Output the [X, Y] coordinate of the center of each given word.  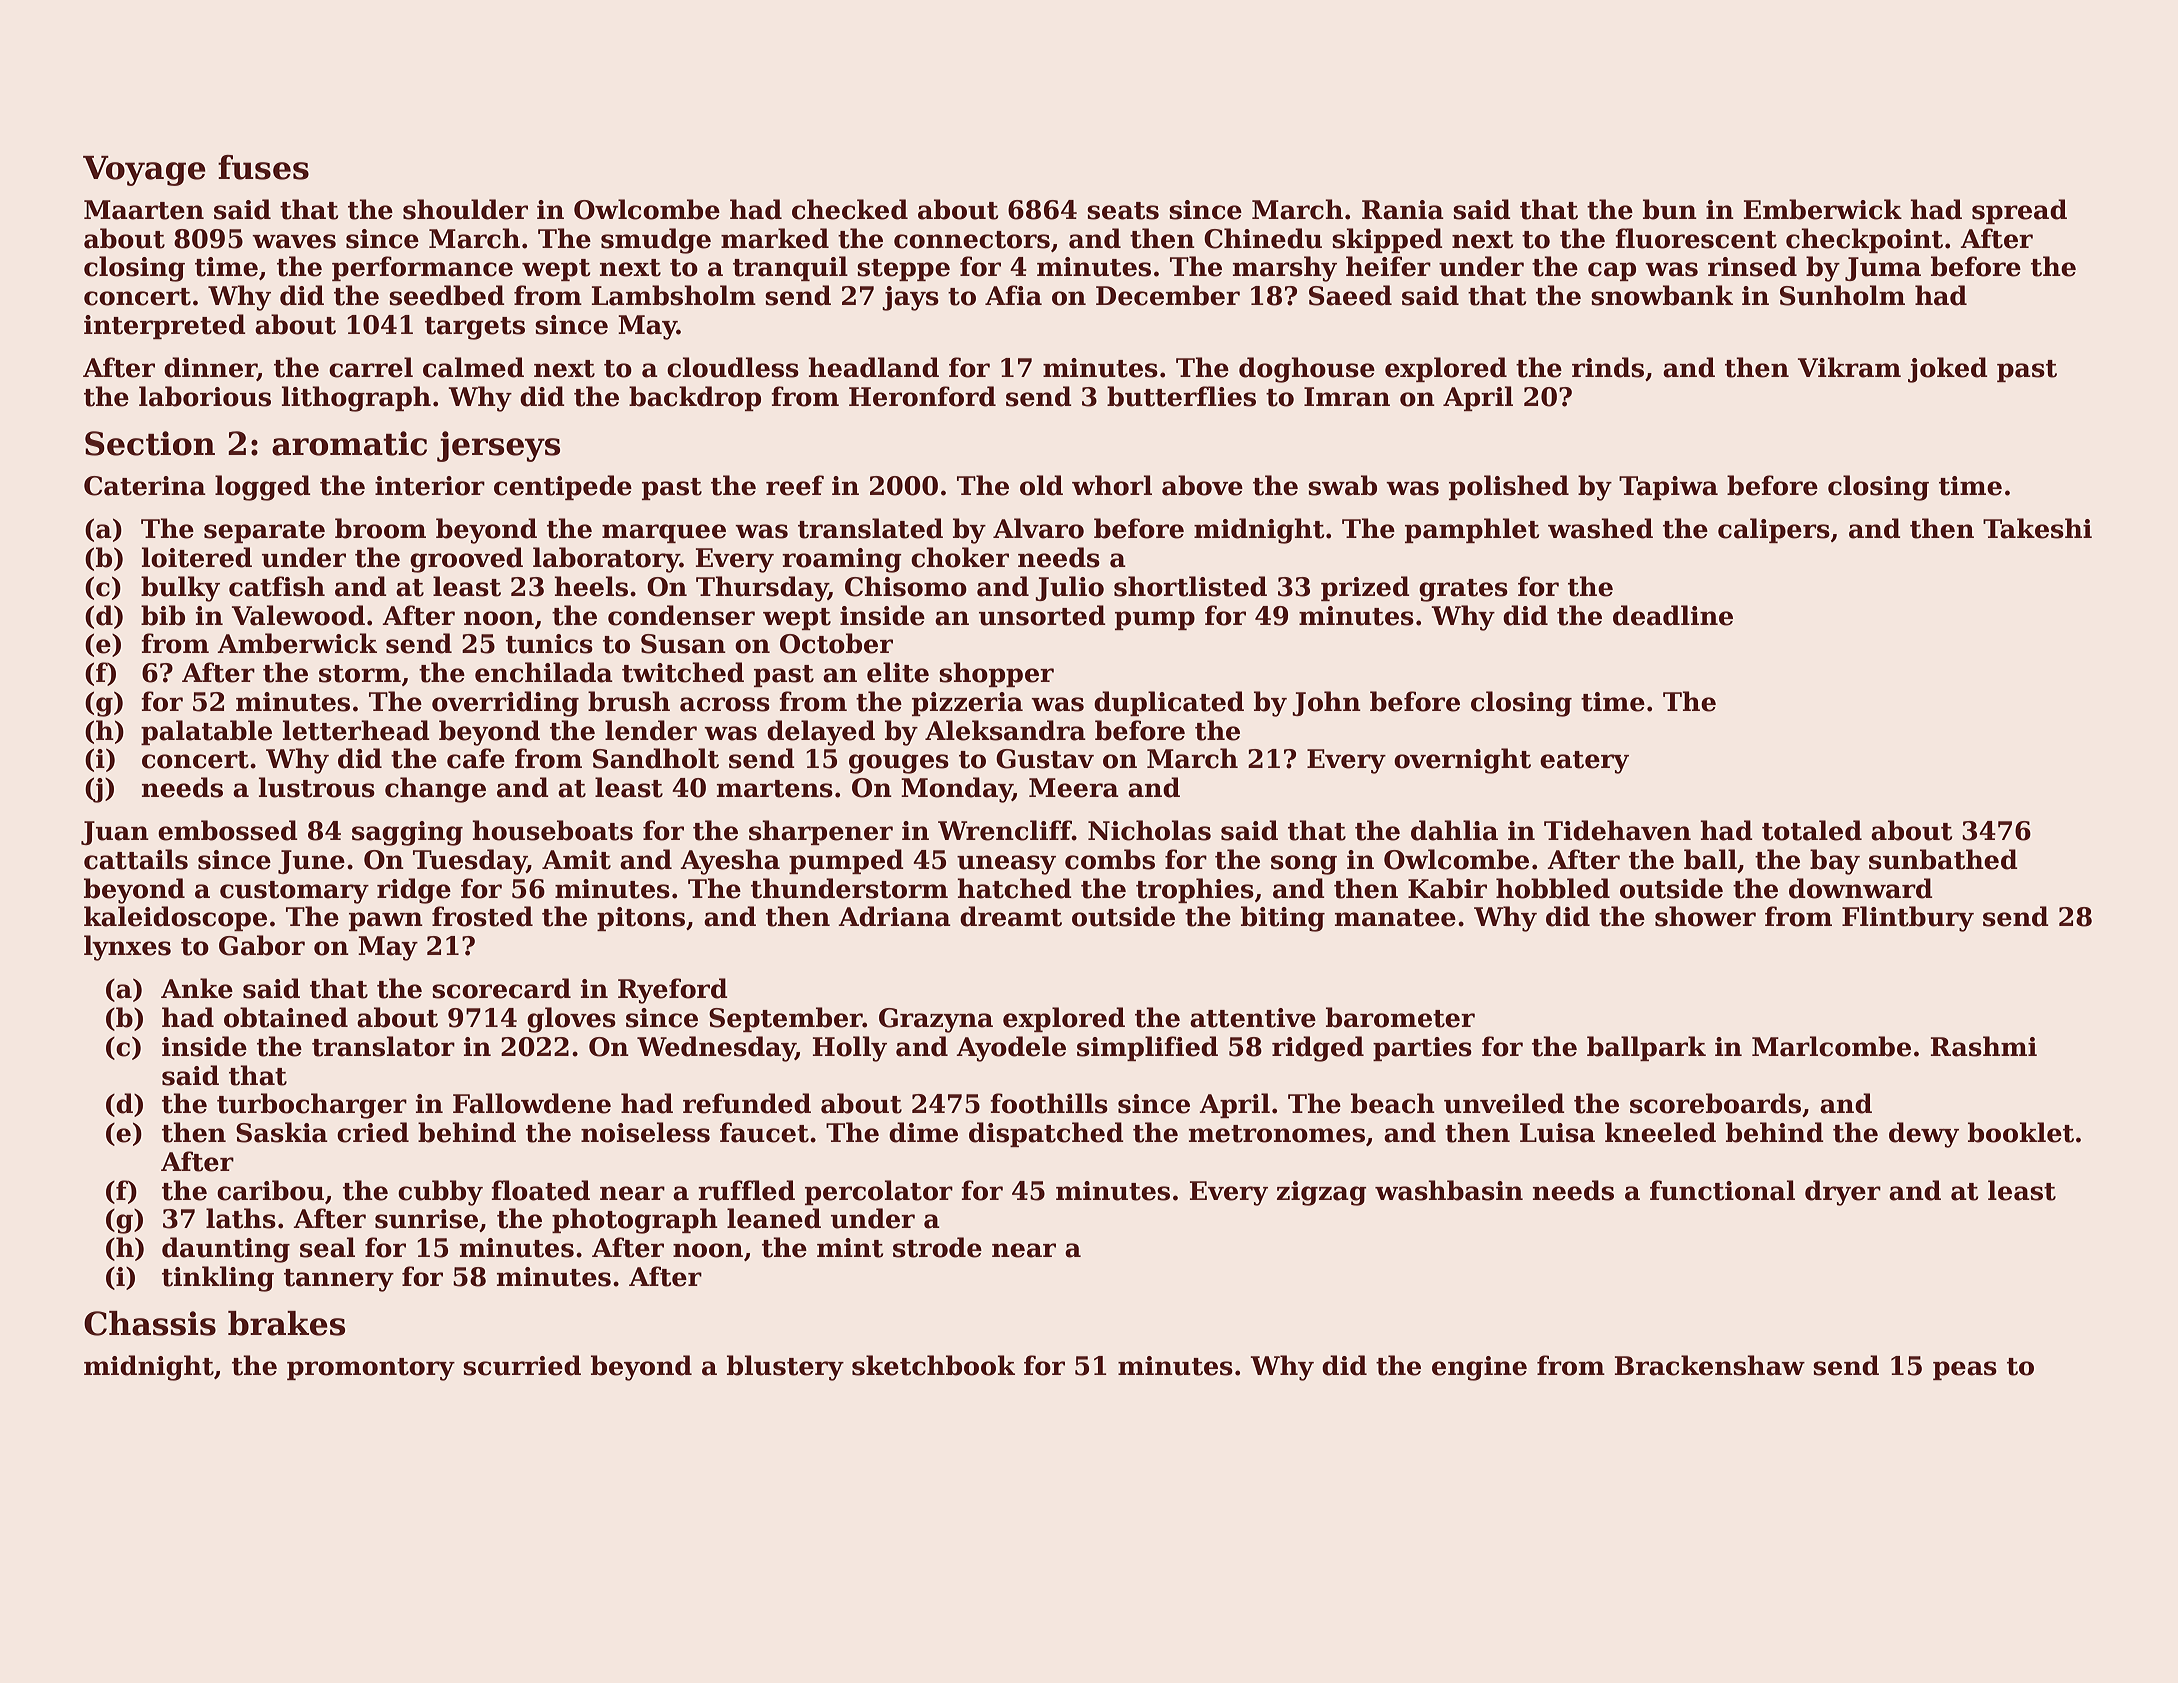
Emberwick [1822, 209]
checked [850, 209]
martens [775, 789]
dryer [1843, 1193]
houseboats [552, 830]
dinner [210, 368]
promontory [371, 1369]
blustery [785, 1368]
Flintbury [1908, 919]
